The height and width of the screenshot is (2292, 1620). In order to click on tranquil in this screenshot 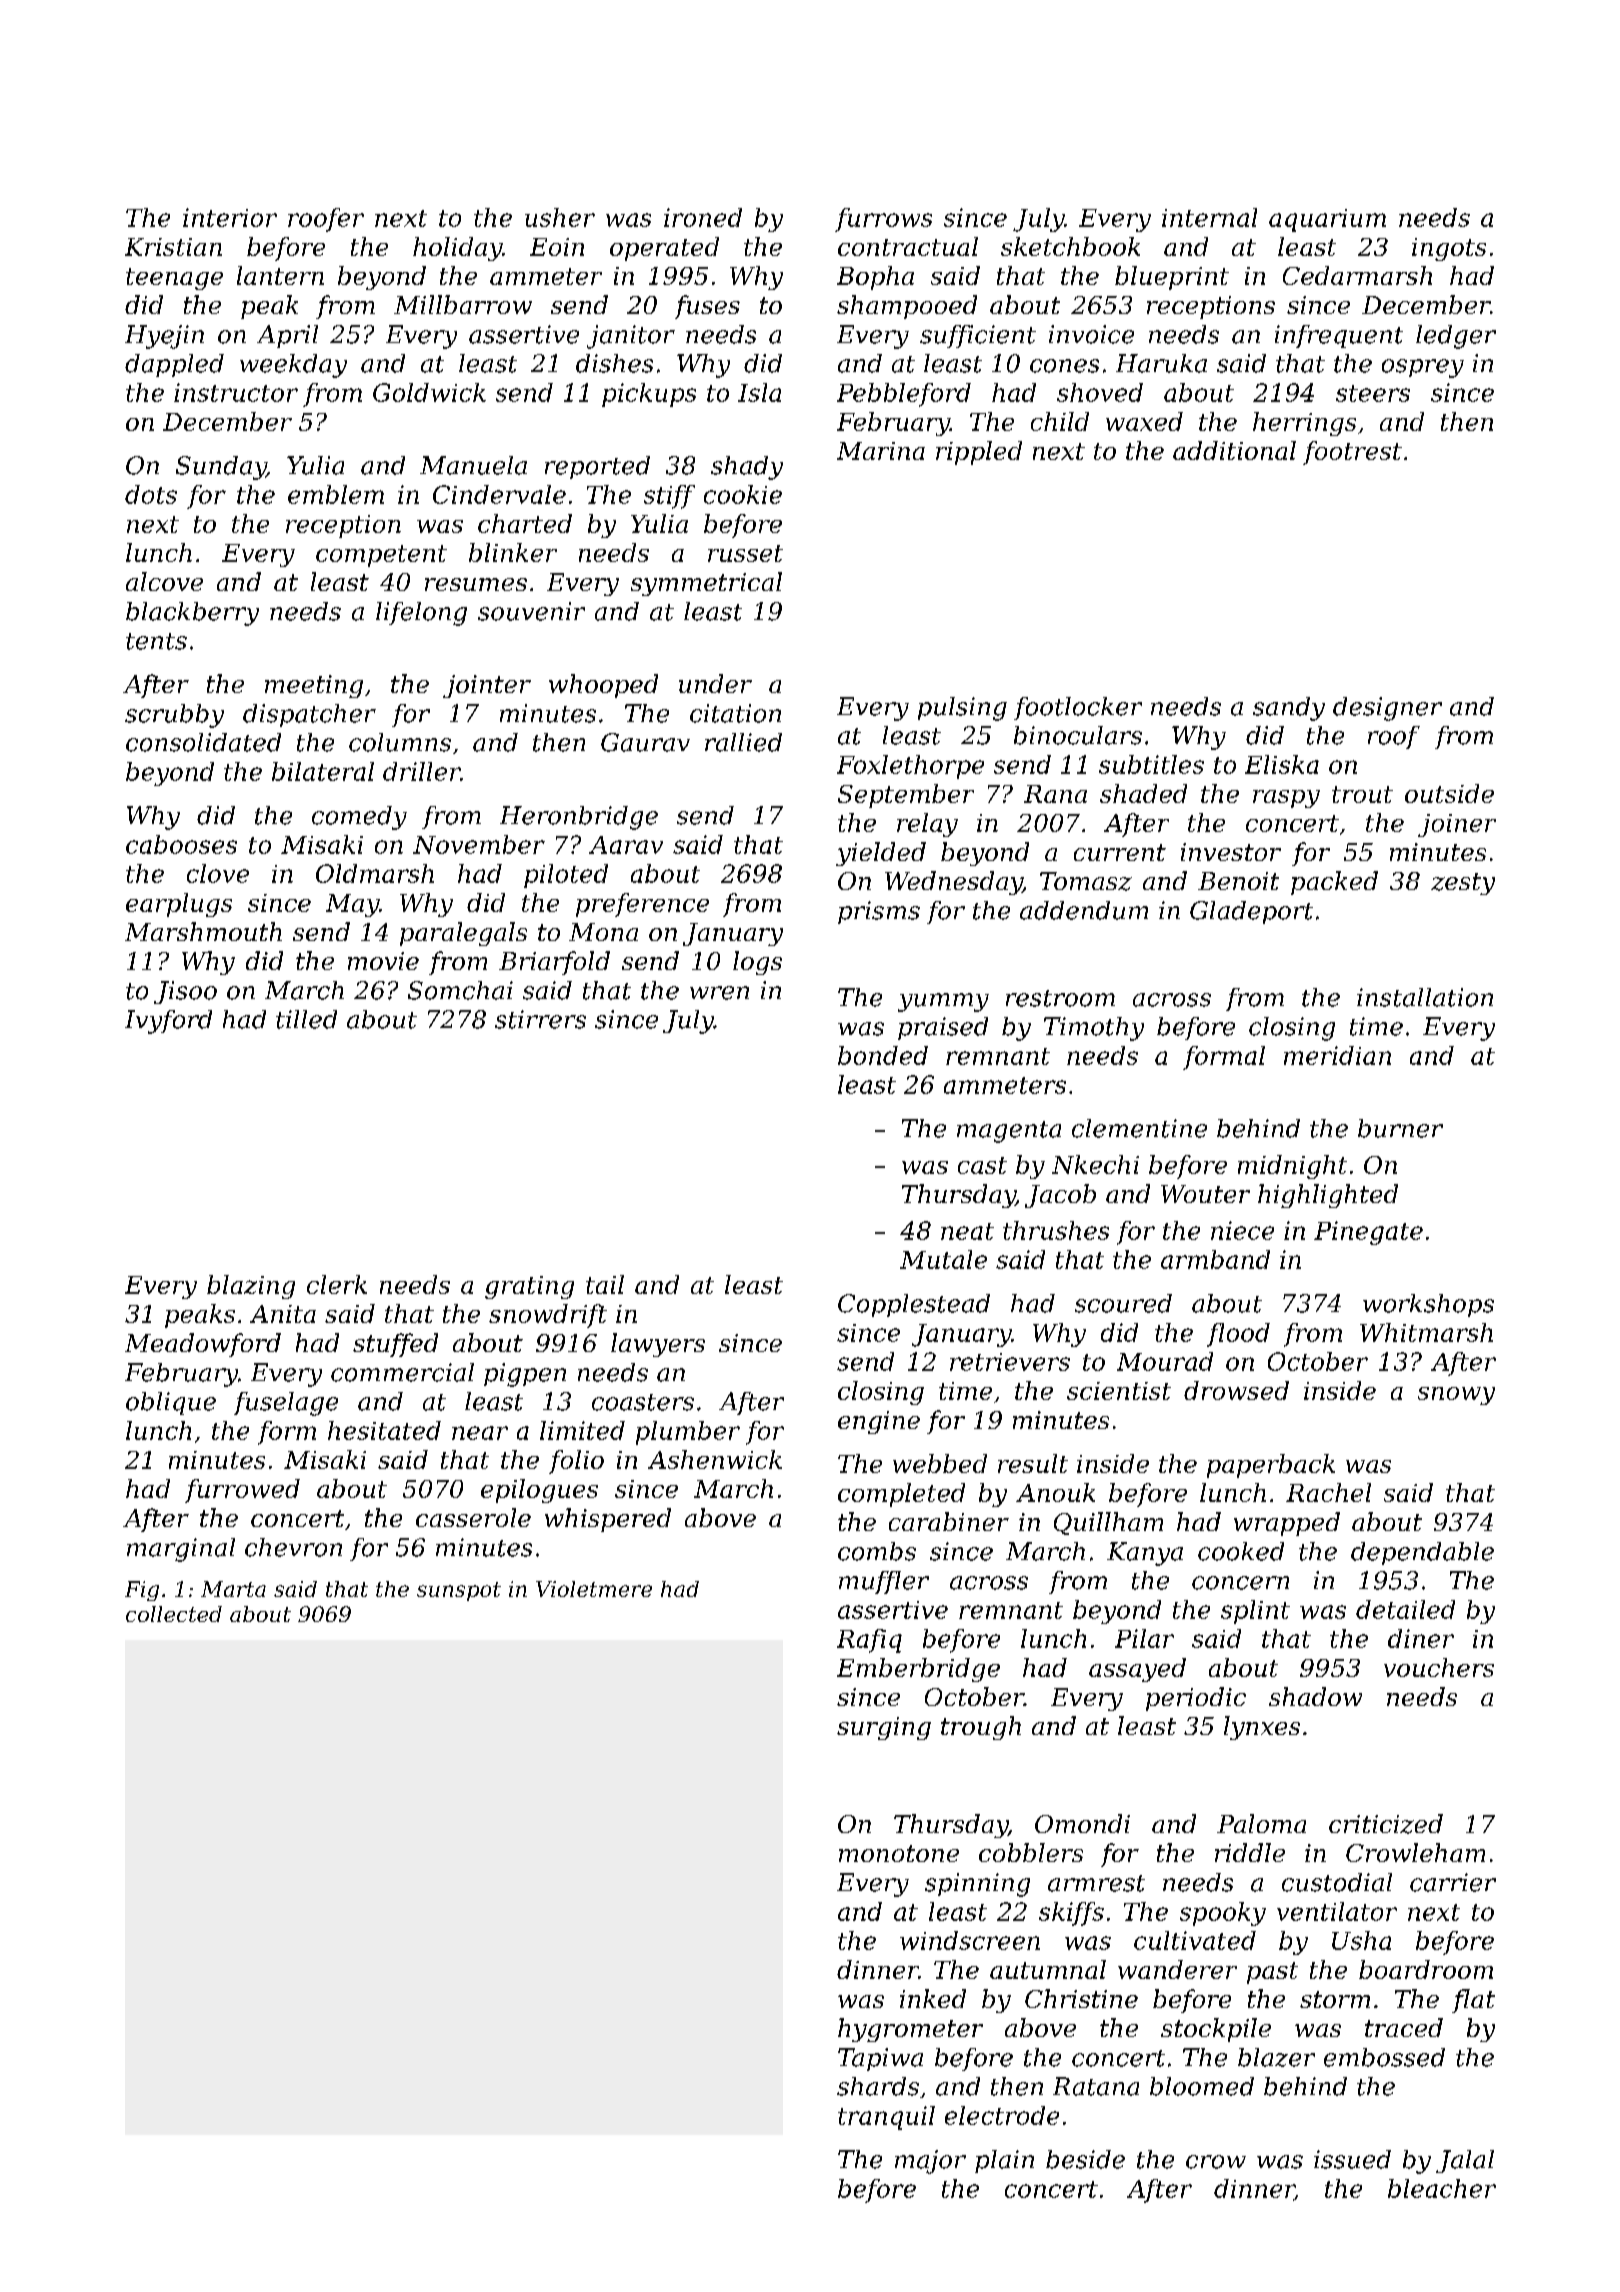, I will do `click(886, 2118)`.
